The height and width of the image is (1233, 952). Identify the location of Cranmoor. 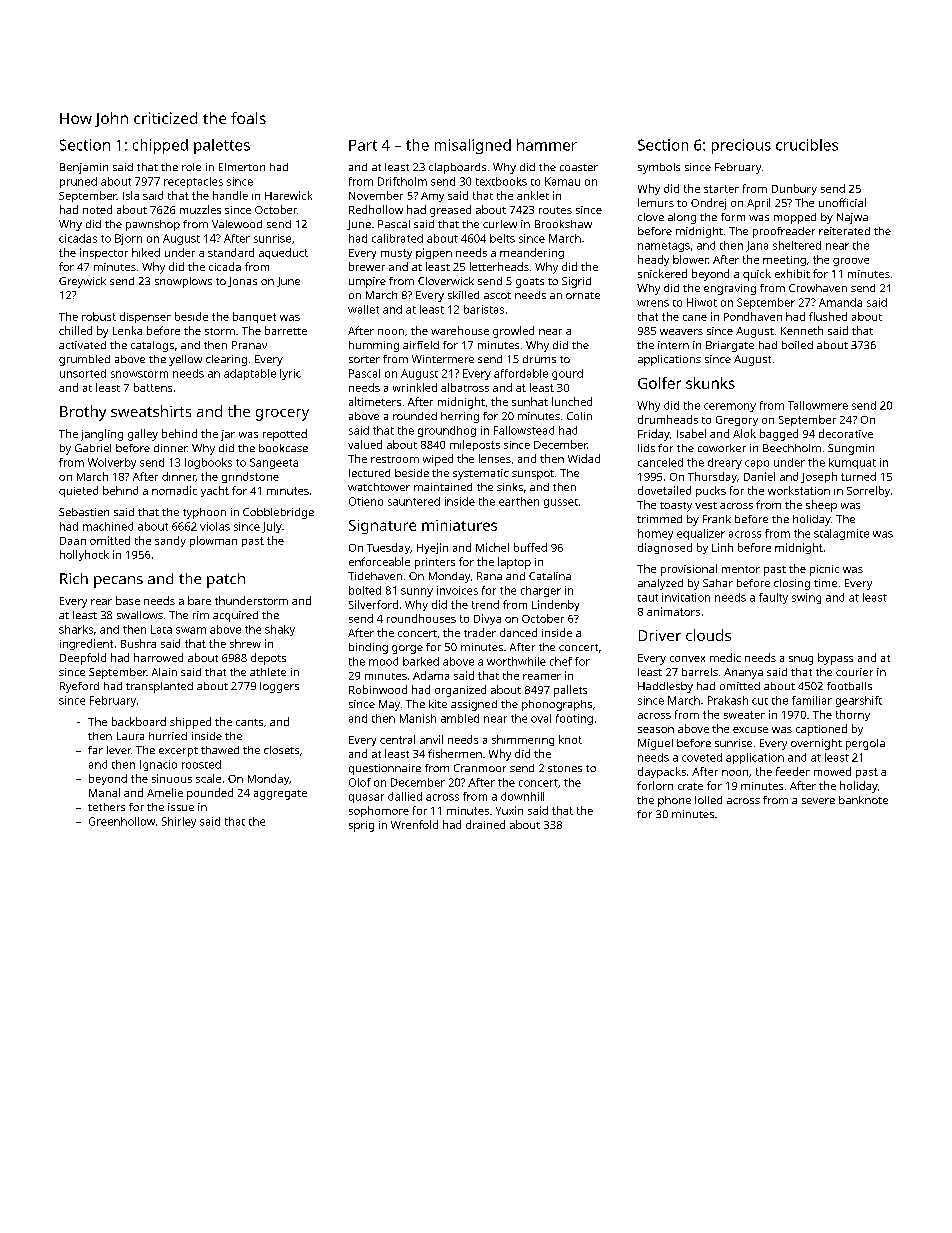
(480, 768).
